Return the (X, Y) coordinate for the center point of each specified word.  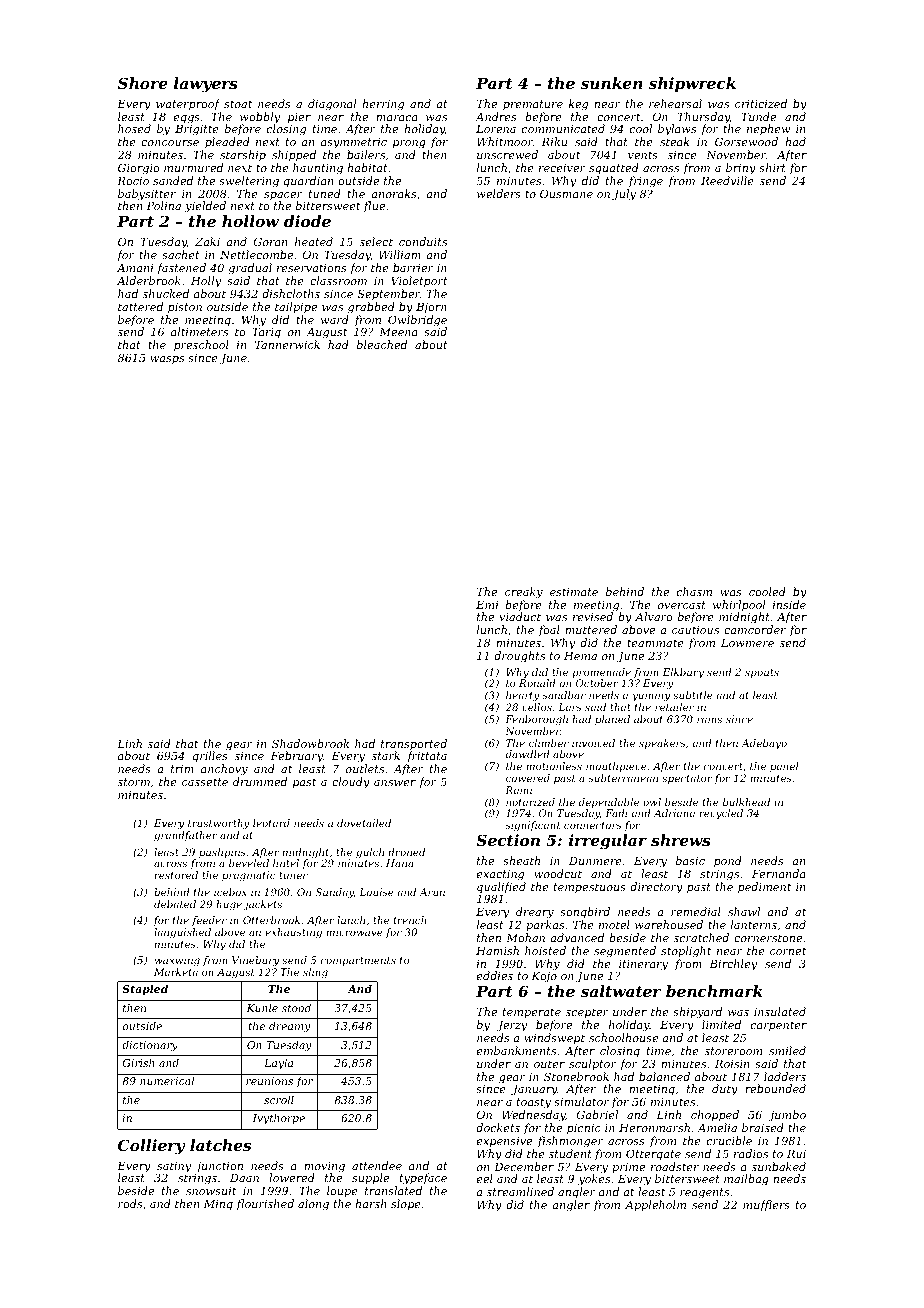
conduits (423, 241)
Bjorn (431, 308)
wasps (167, 360)
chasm (694, 591)
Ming (218, 1205)
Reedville (727, 180)
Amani (135, 268)
